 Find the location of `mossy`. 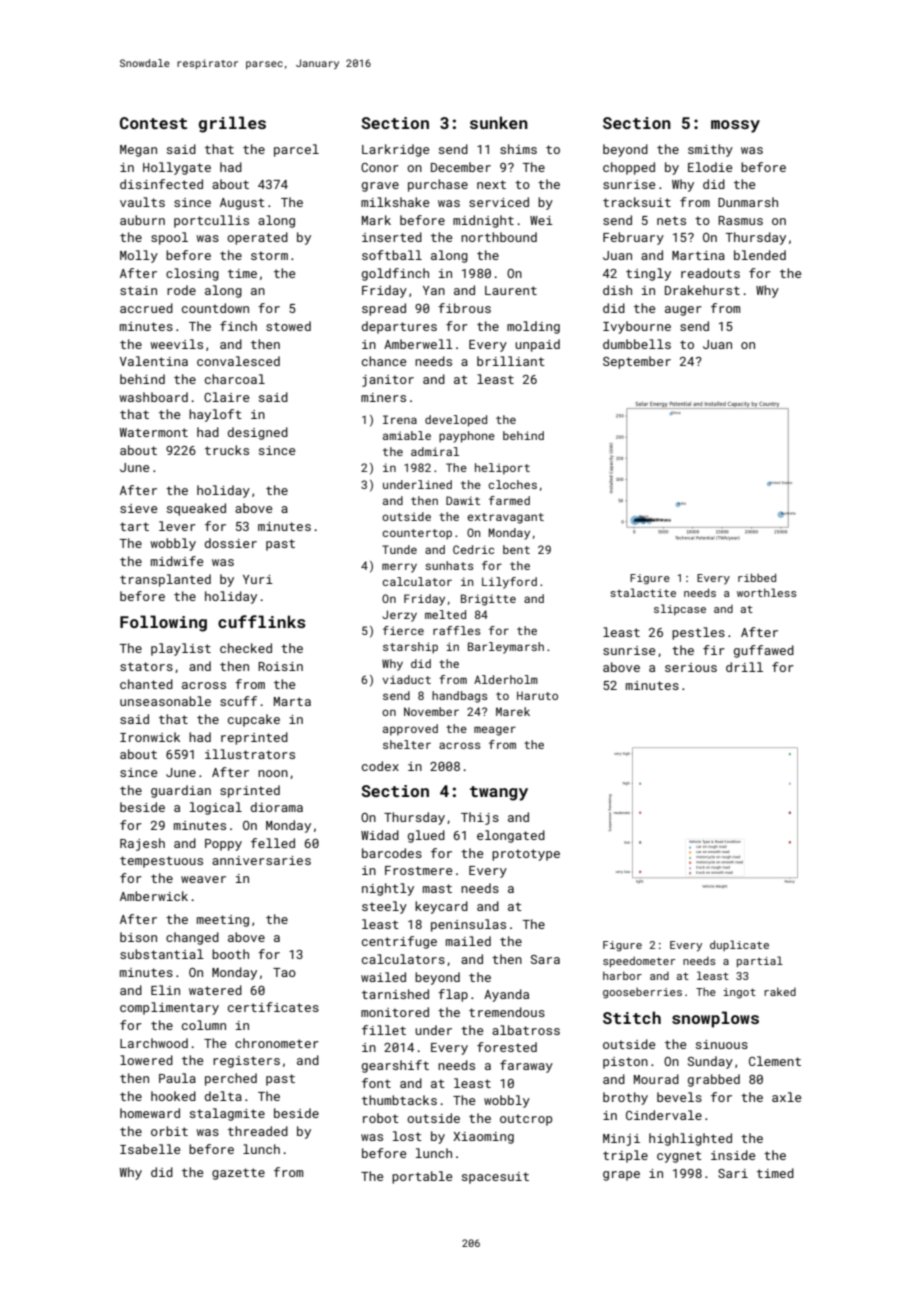

mossy is located at coordinates (735, 126).
